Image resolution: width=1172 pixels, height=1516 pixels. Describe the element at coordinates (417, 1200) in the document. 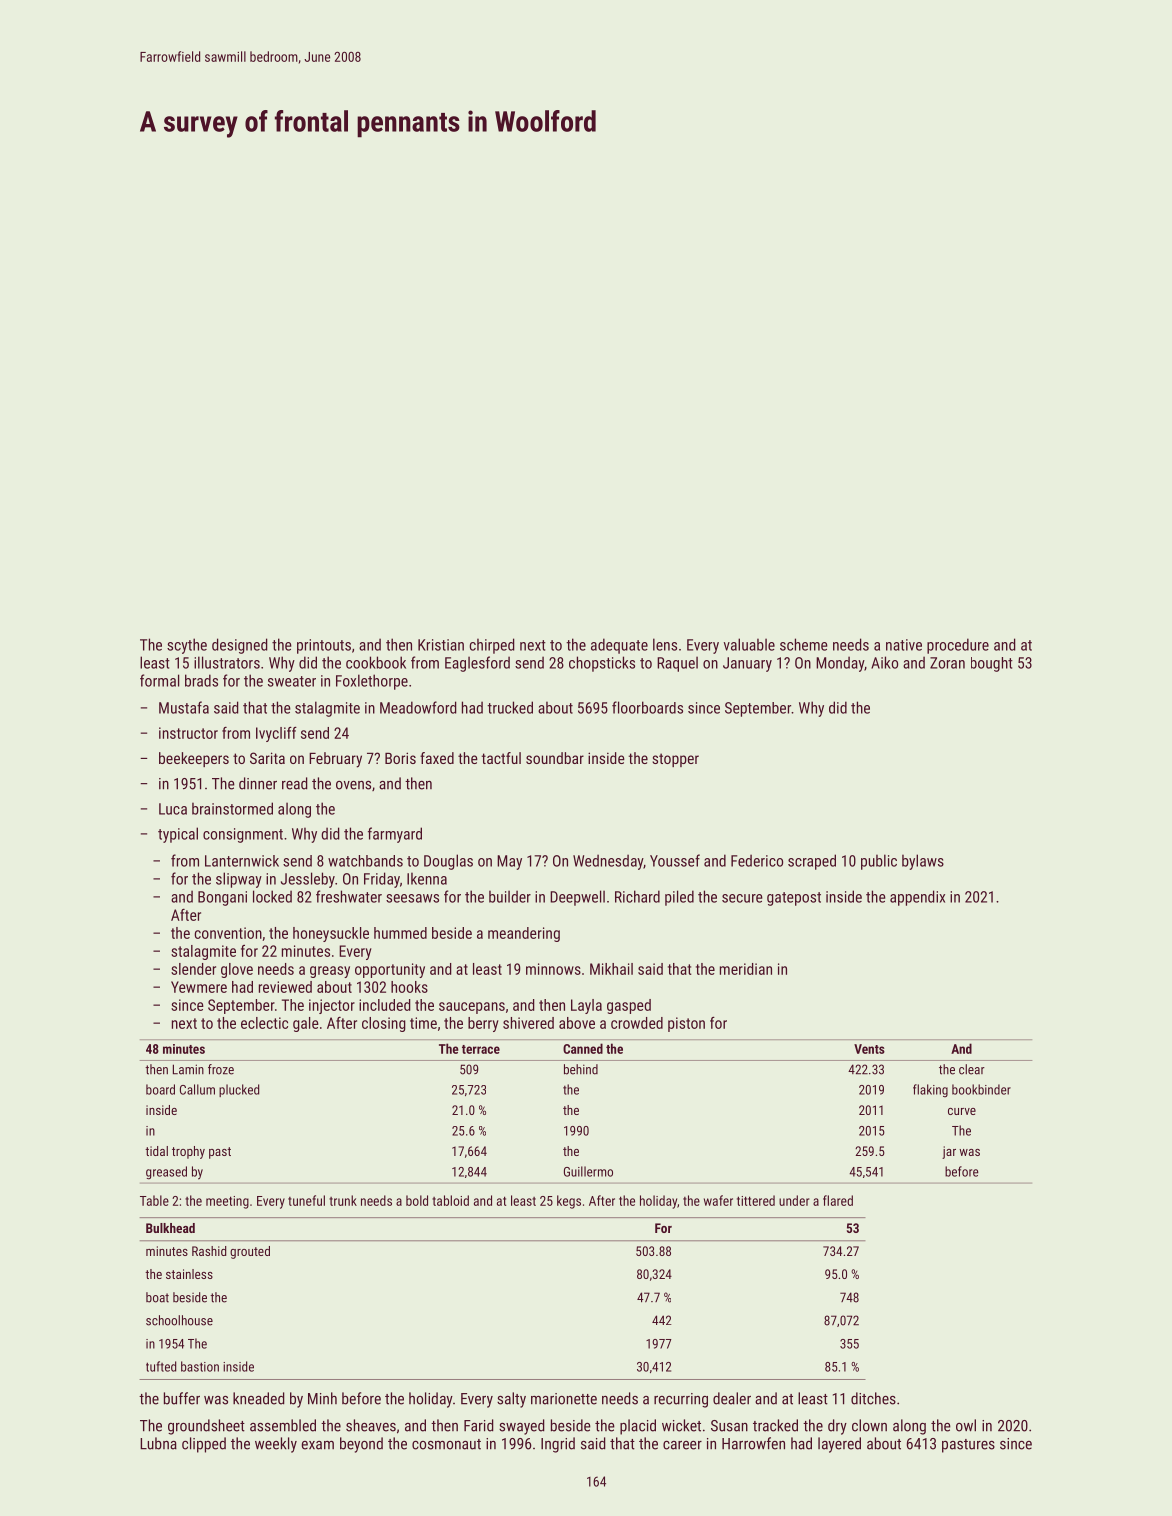

I see `bold` at that location.
